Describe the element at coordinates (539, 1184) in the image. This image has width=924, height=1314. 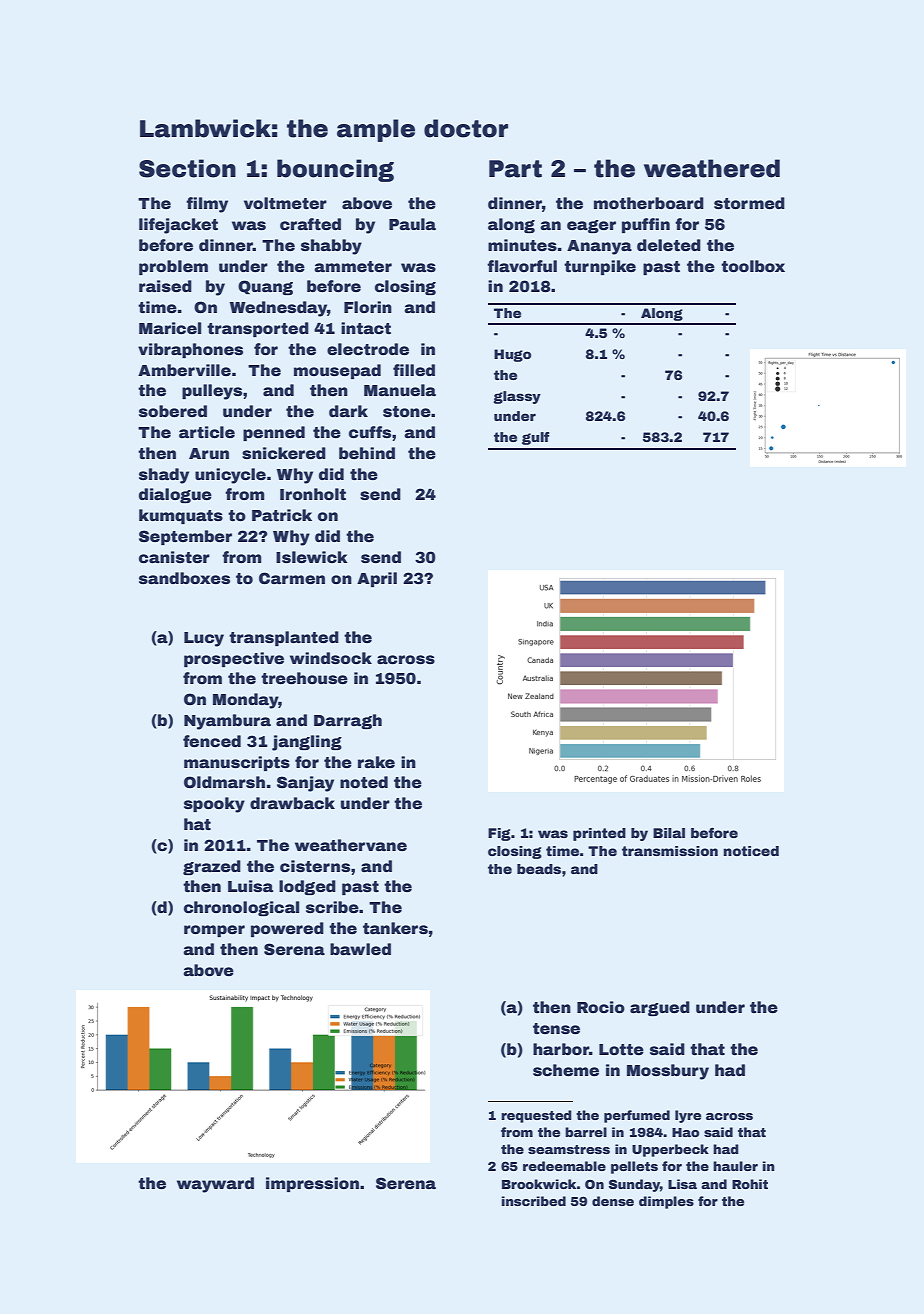
I see `Brookwick` at that location.
